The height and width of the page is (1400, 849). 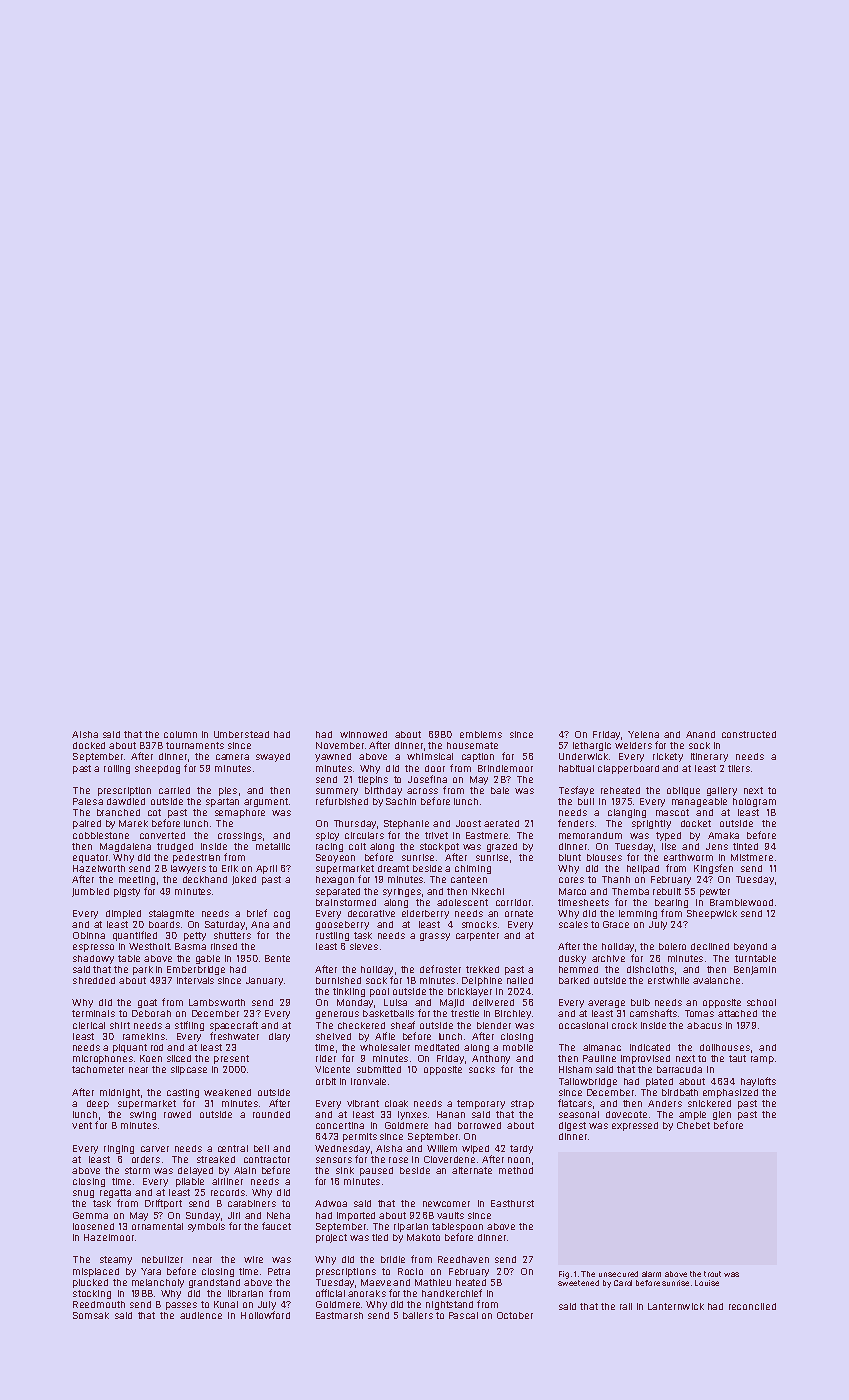 I want to click on delivered, so click(x=493, y=1002).
